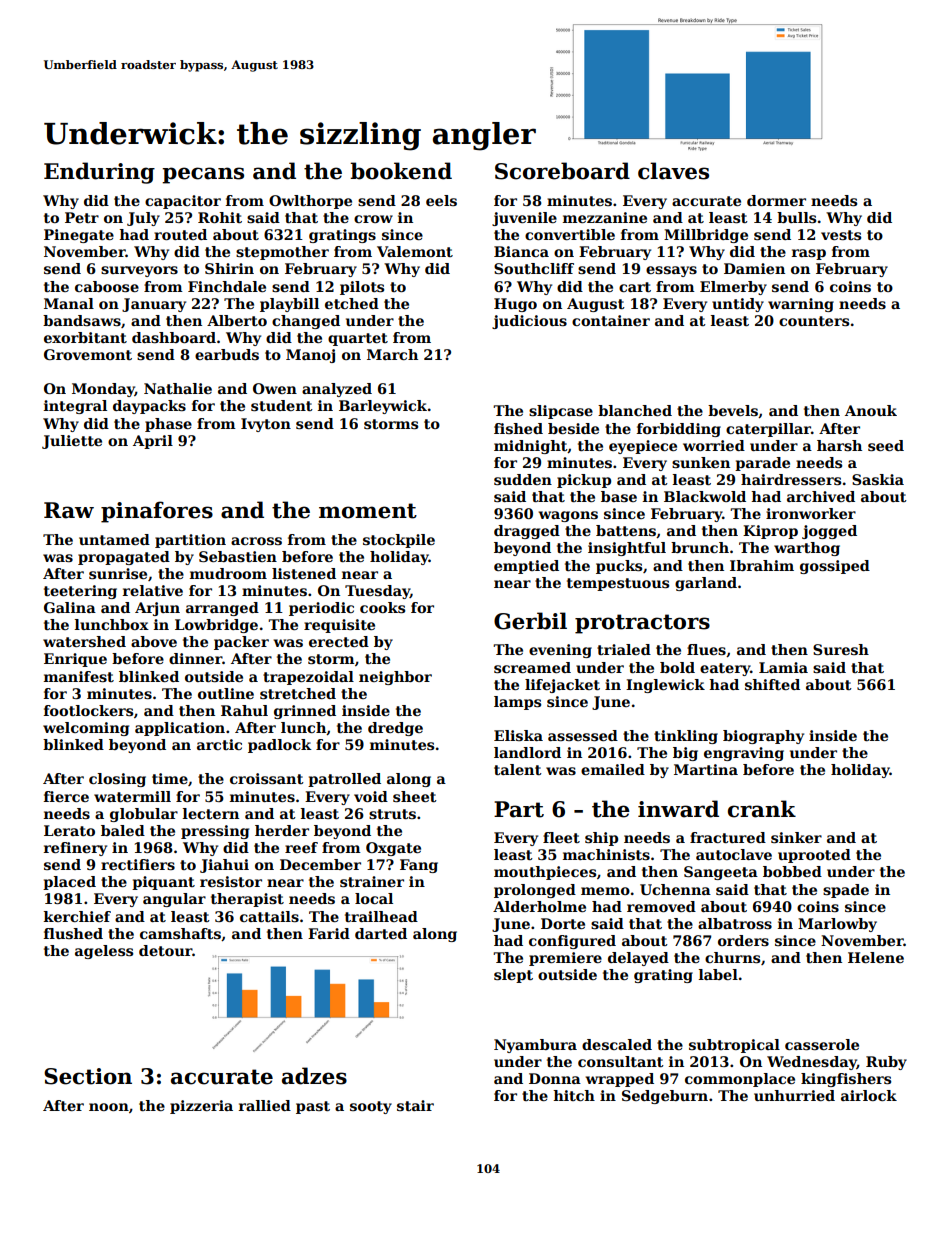 This image has height=1233, width=952. I want to click on dormer, so click(776, 200).
